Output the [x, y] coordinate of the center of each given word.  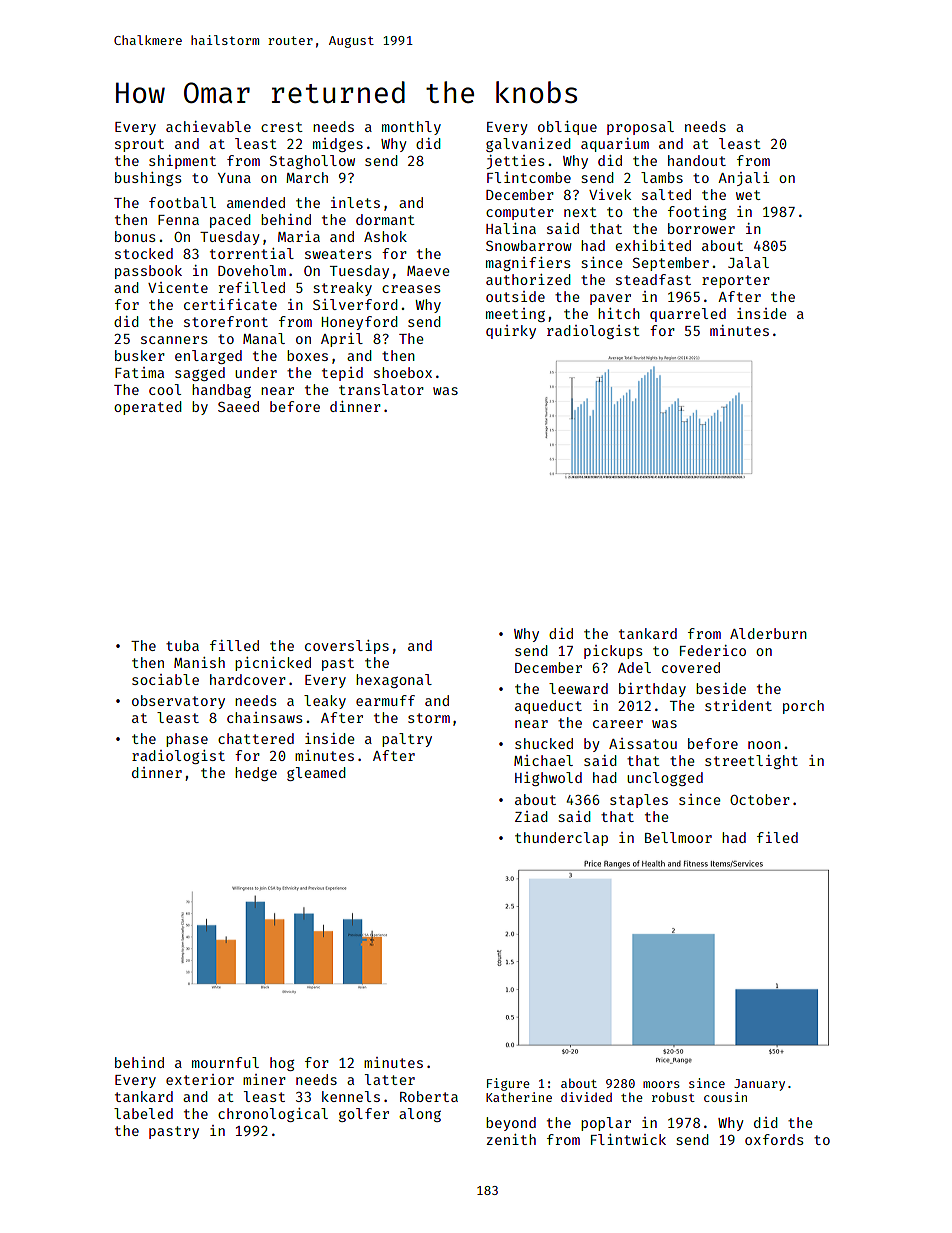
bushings [148, 179]
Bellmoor [678, 837]
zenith [511, 1139]
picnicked [273, 664]
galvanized [528, 145]
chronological [273, 1115]
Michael [543, 760]
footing [697, 213]
